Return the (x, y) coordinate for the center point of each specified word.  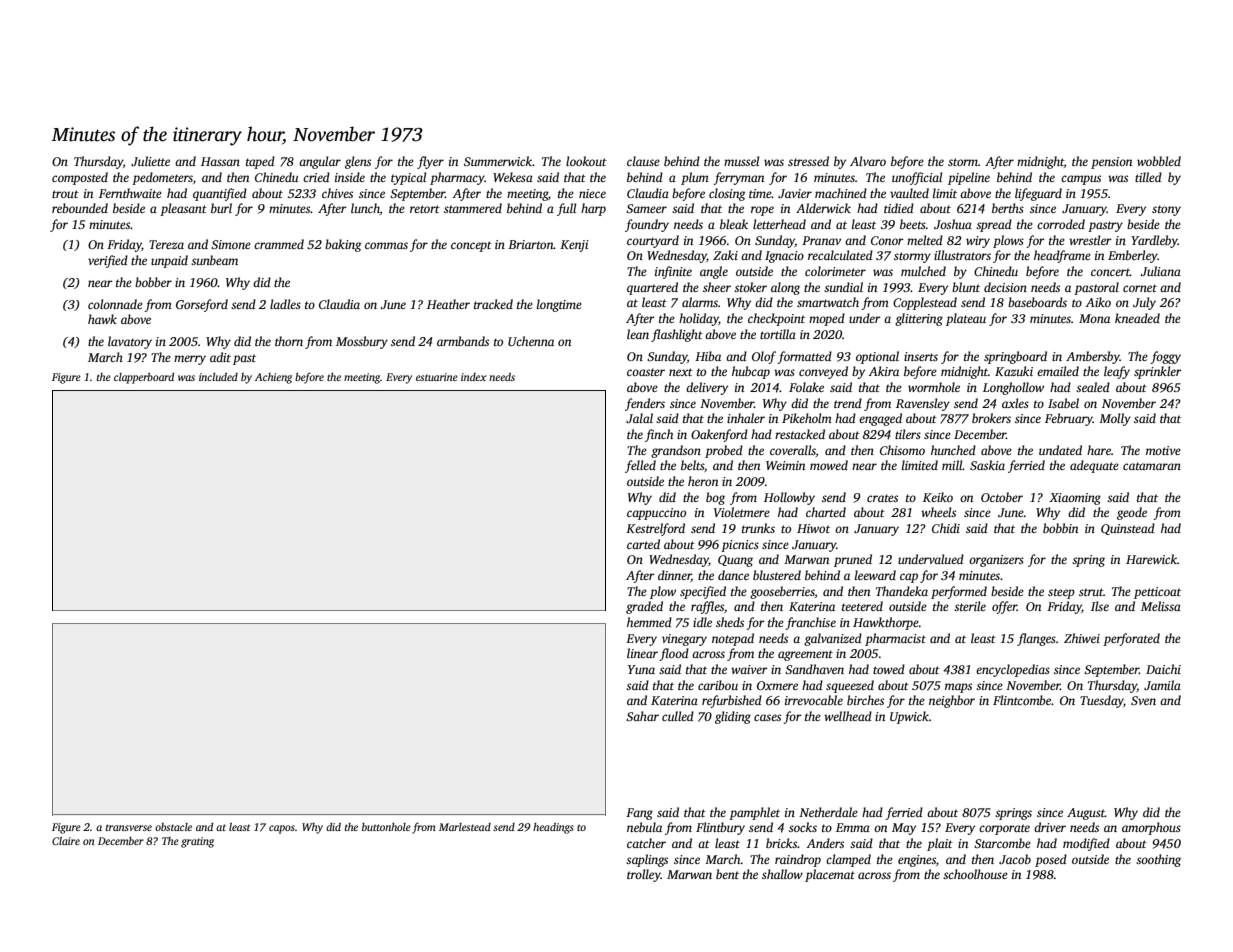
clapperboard (144, 378)
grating (197, 842)
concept (471, 246)
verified (108, 261)
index (474, 377)
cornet (1140, 288)
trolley (644, 875)
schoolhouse (975, 874)
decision (1005, 287)
